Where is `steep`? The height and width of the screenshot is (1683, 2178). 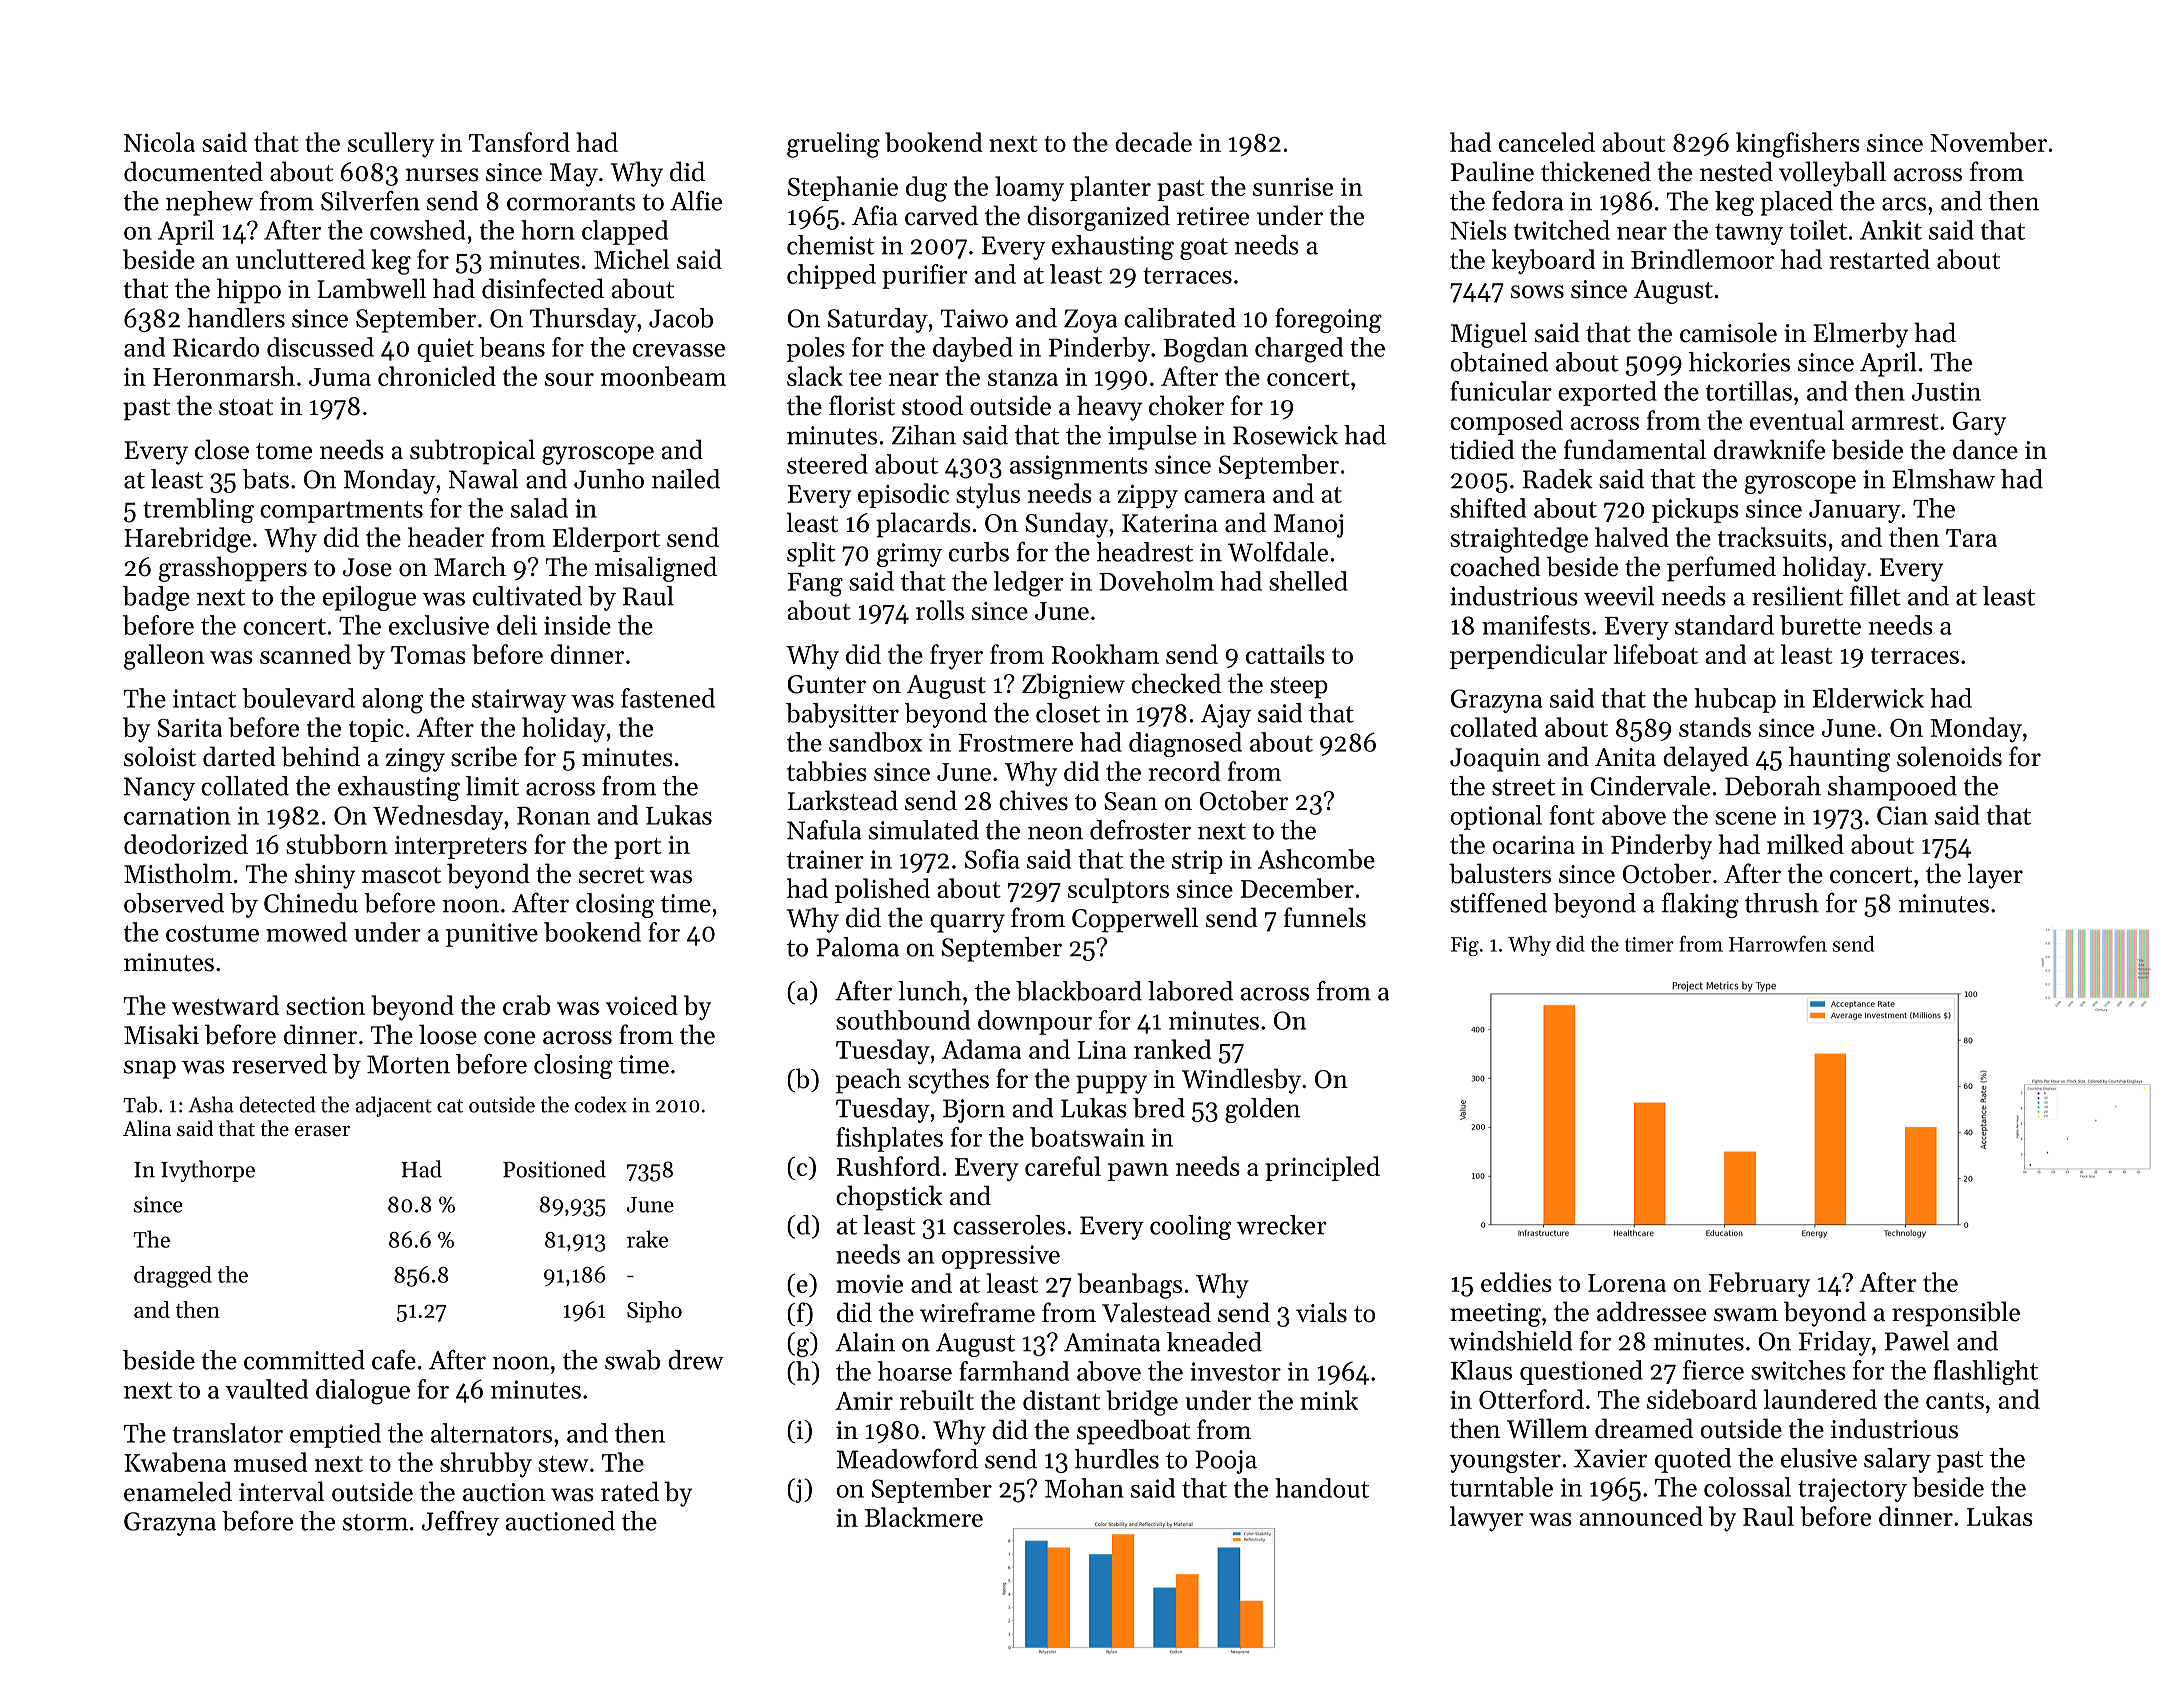 steep is located at coordinates (1299, 688).
